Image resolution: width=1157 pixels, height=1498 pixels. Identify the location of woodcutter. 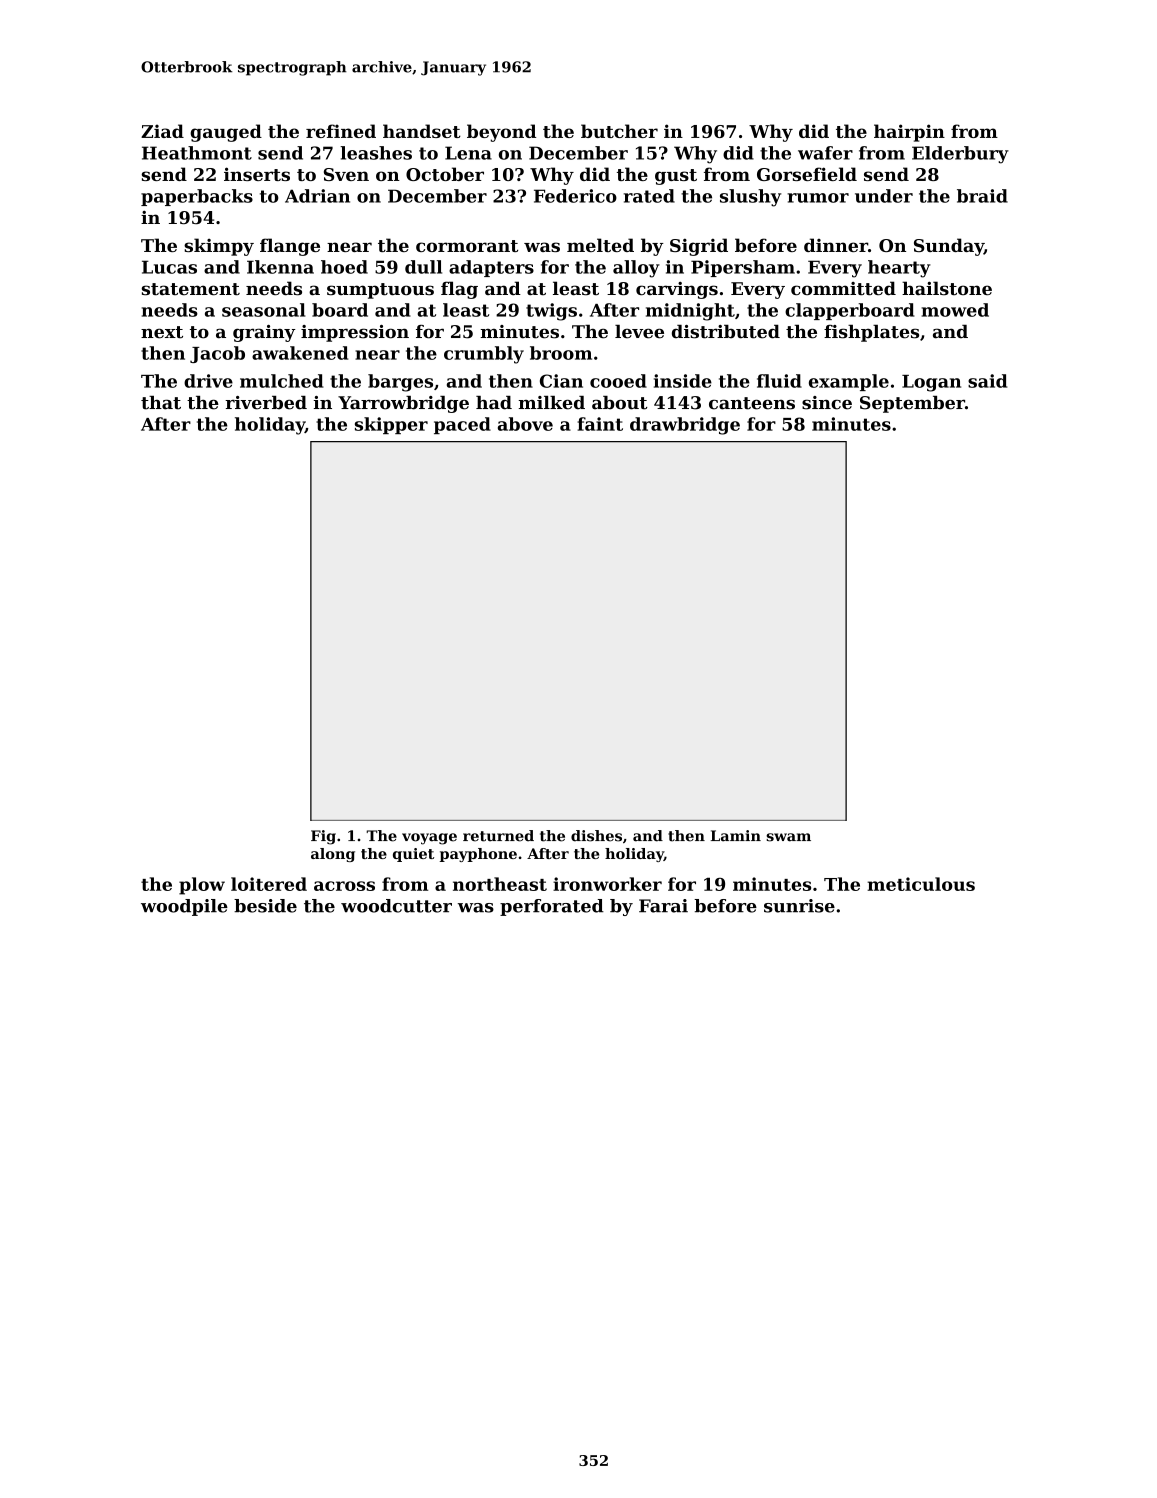
(396, 906).
